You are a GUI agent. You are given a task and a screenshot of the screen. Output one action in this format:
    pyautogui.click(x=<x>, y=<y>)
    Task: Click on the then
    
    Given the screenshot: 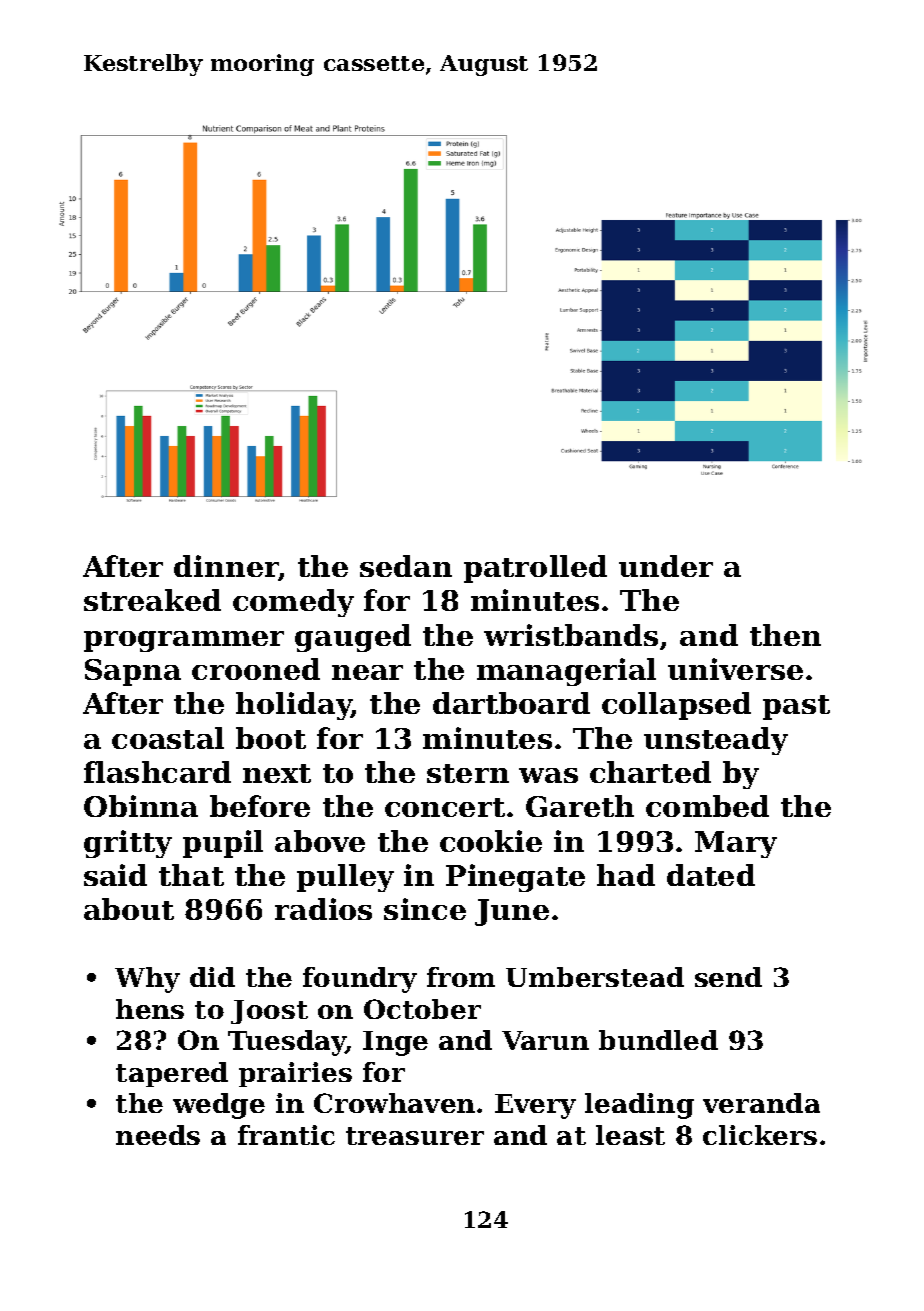 What is the action you would take?
    pyautogui.click(x=785, y=635)
